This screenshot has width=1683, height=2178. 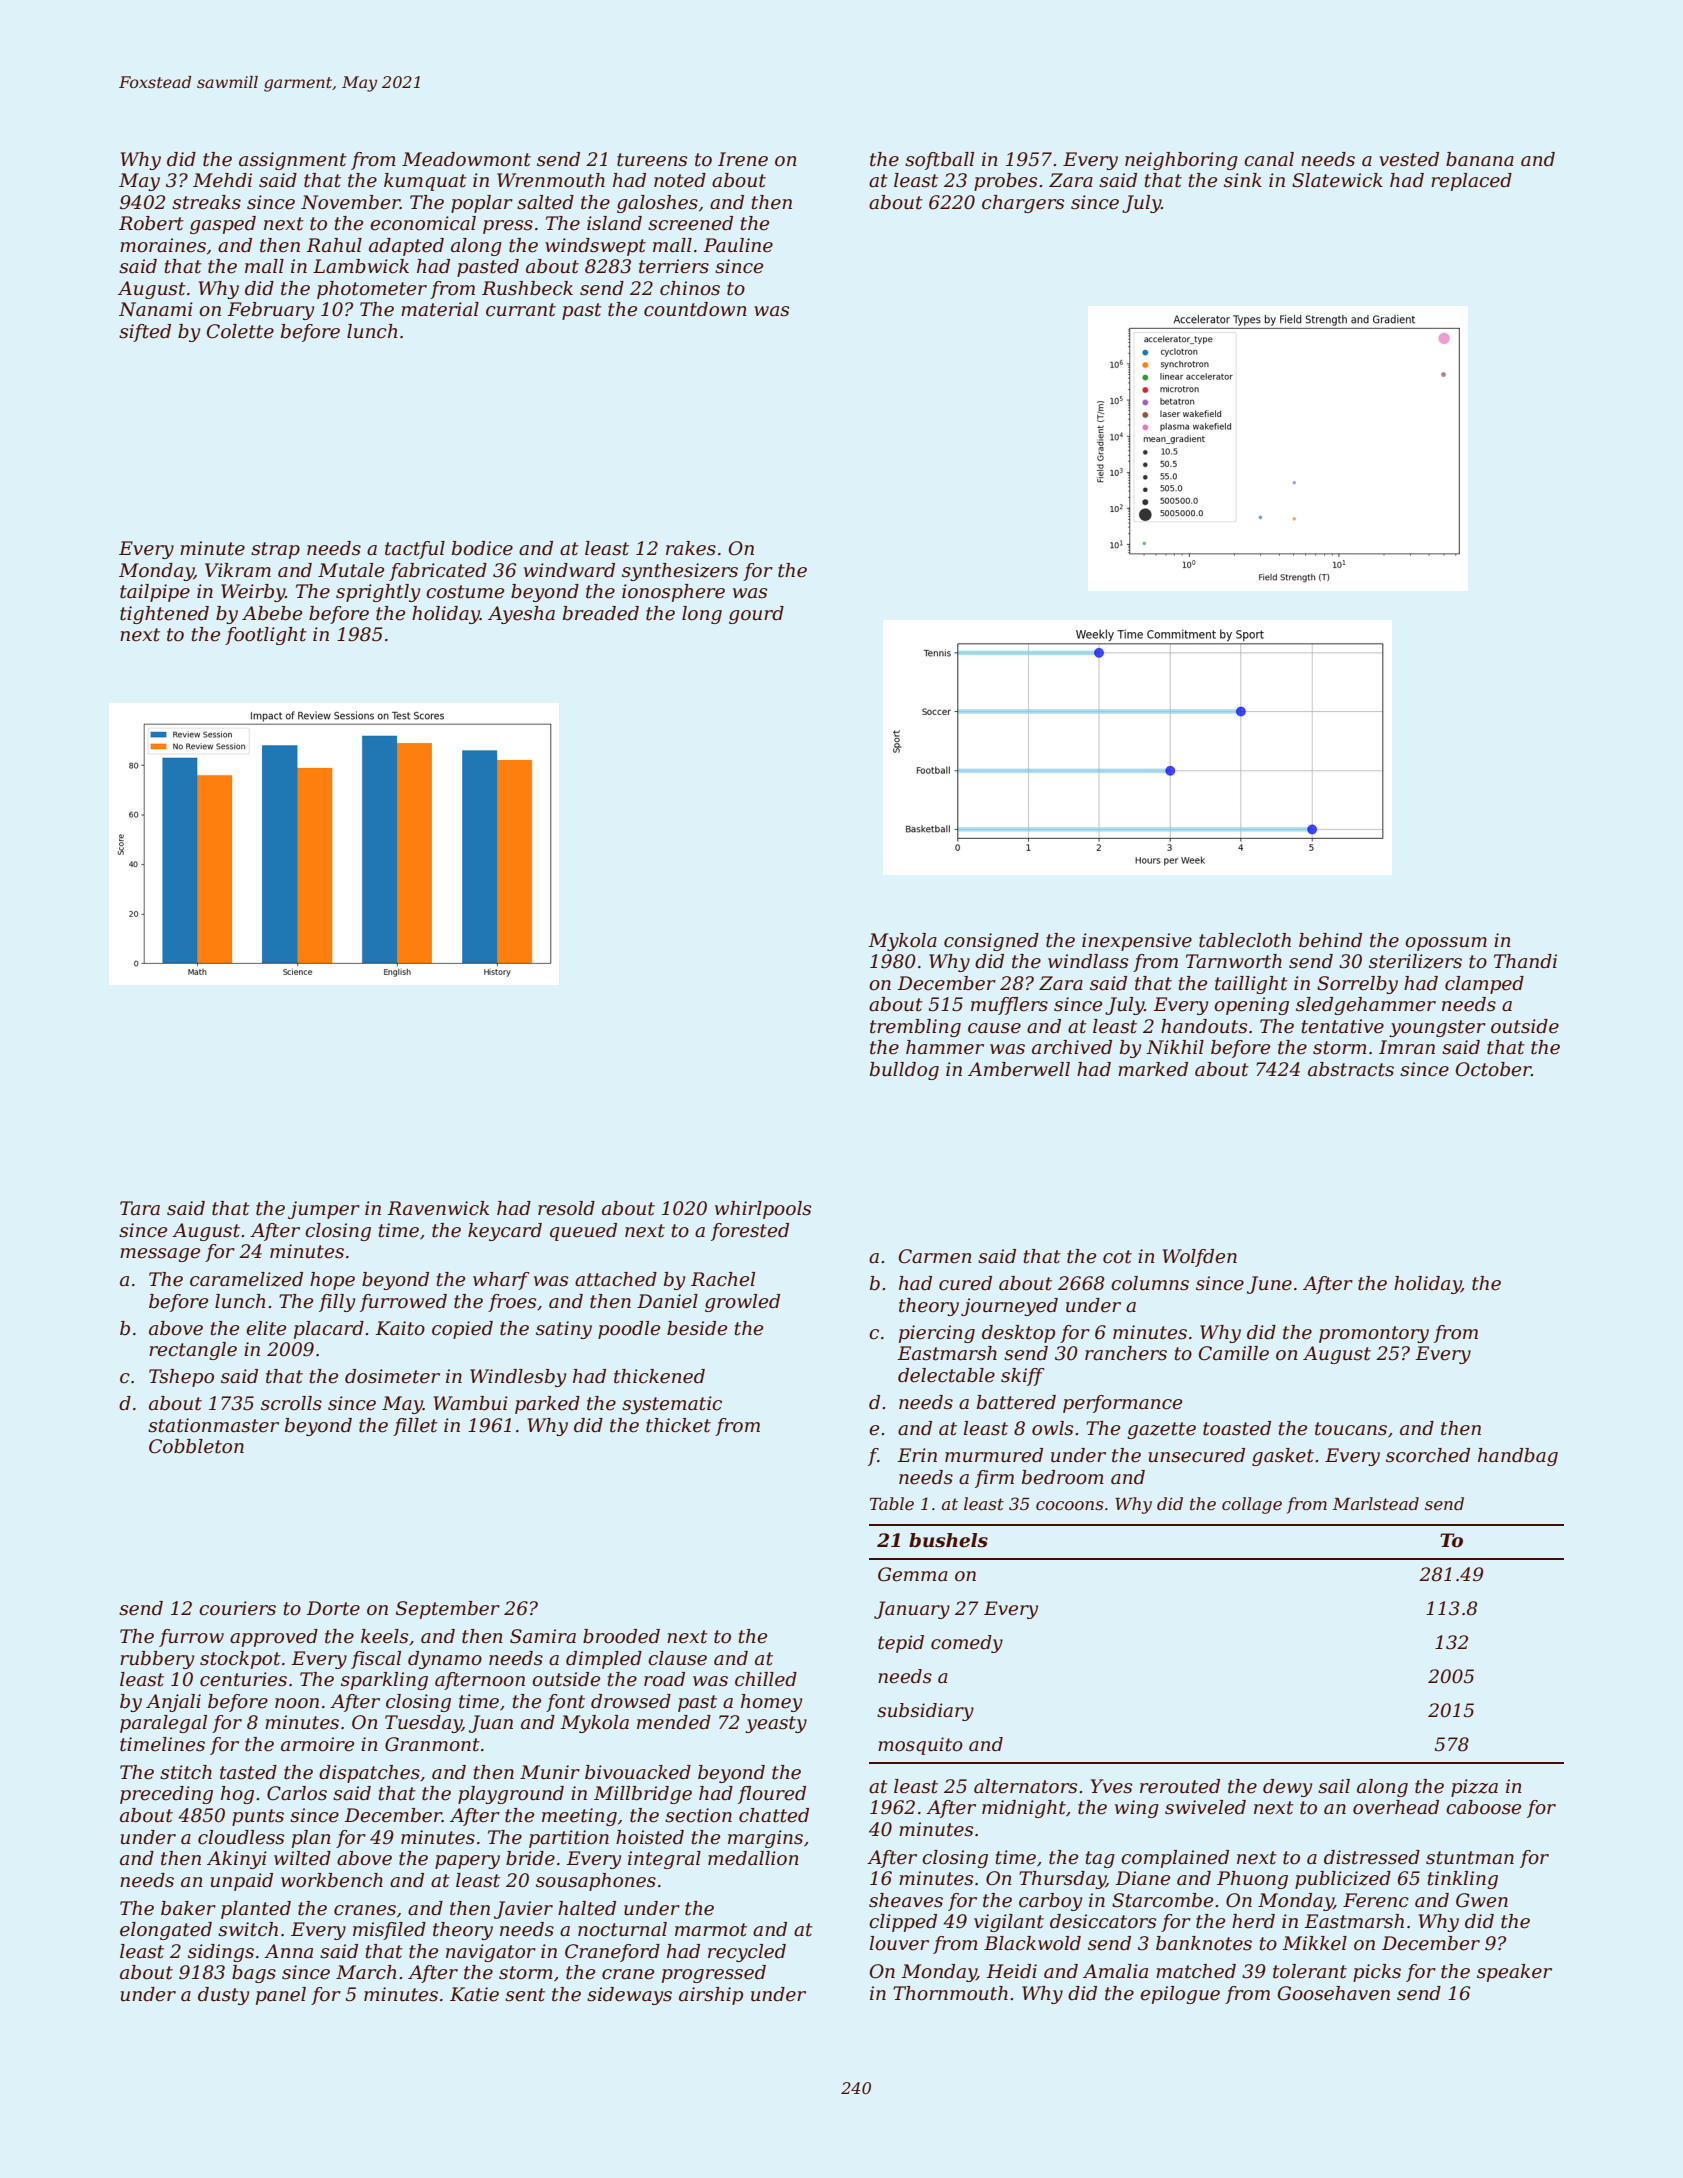 What do you see at coordinates (913, 1574) in the screenshot?
I see `Gemma` at bounding box center [913, 1574].
